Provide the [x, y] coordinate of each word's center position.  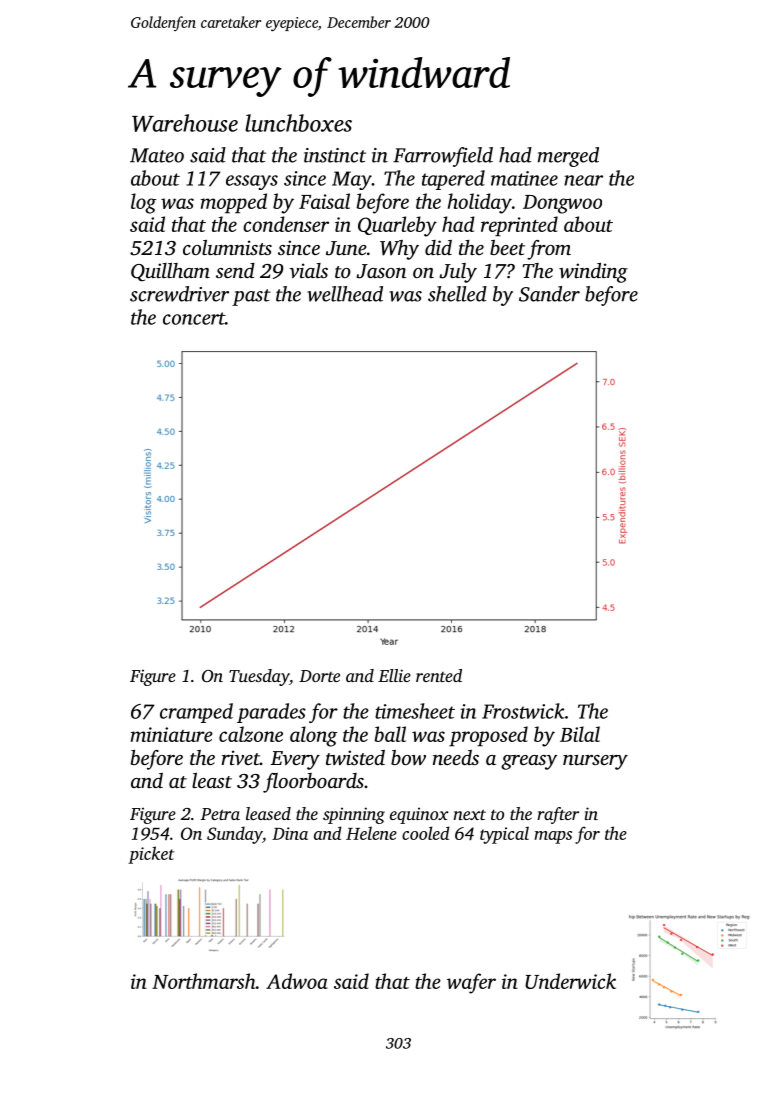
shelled [457, 294]
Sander [549, 294]
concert [194, 318]
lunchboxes [298, 123]
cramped [196, 713]
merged [568, 157]
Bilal [580, 734]
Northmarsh [204, 981]
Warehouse [185, 123]
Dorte [319, 676]
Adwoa [297, 981]
